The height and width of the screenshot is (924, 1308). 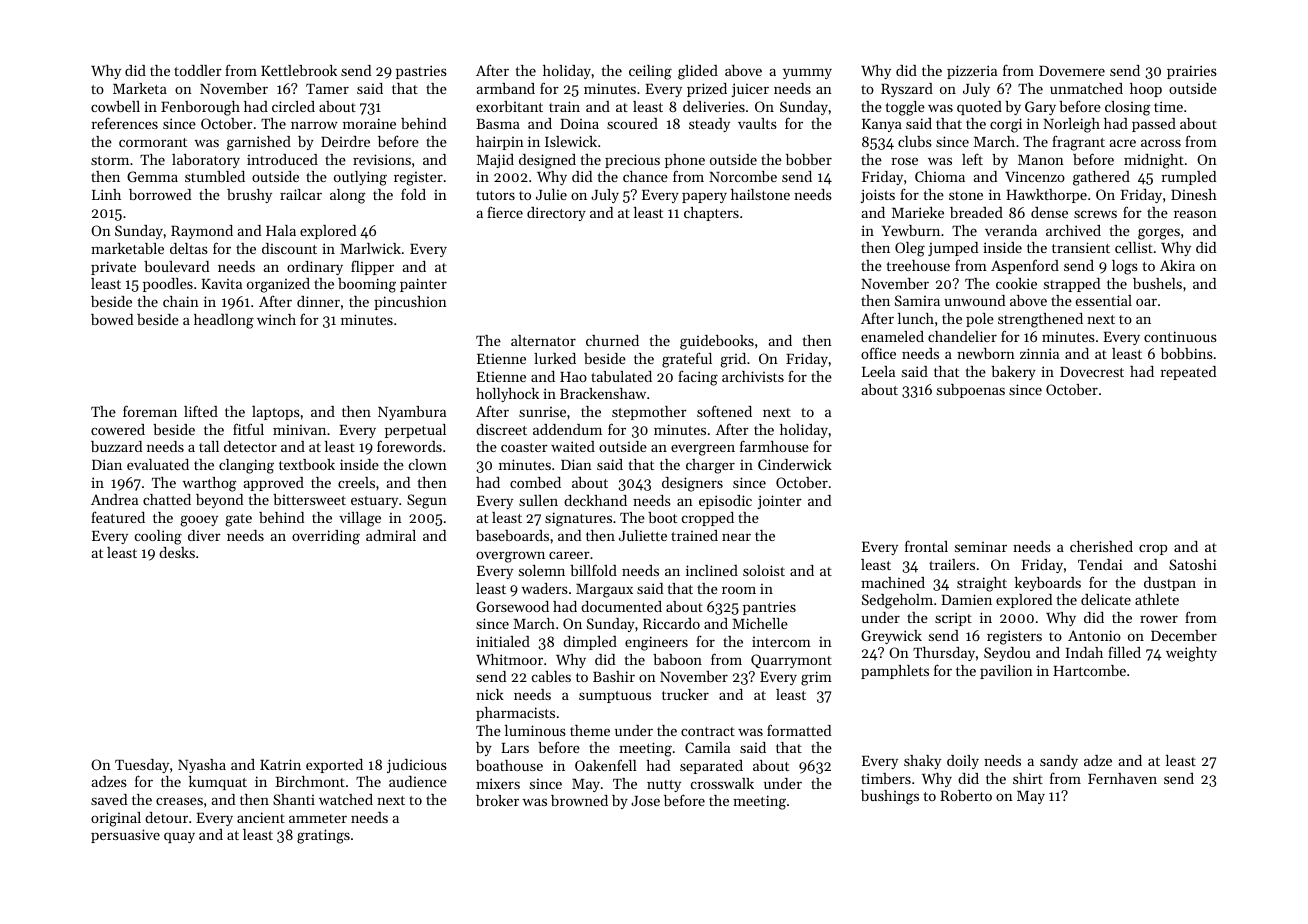 I want to click on exorbitant, so click(x=509, y=106).
